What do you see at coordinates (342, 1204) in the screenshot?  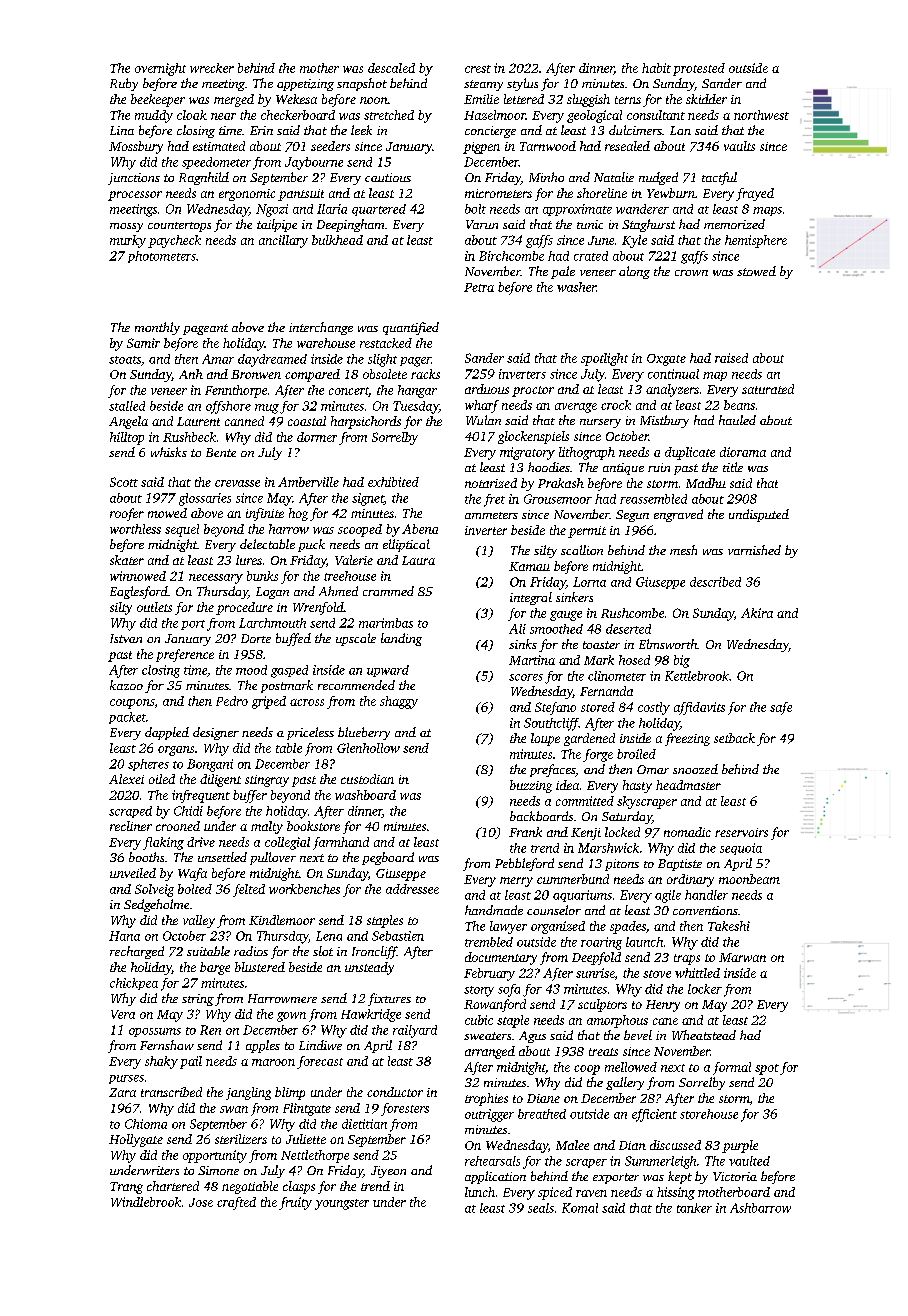 I see `youngster` at bounding box center [342, 1204].
